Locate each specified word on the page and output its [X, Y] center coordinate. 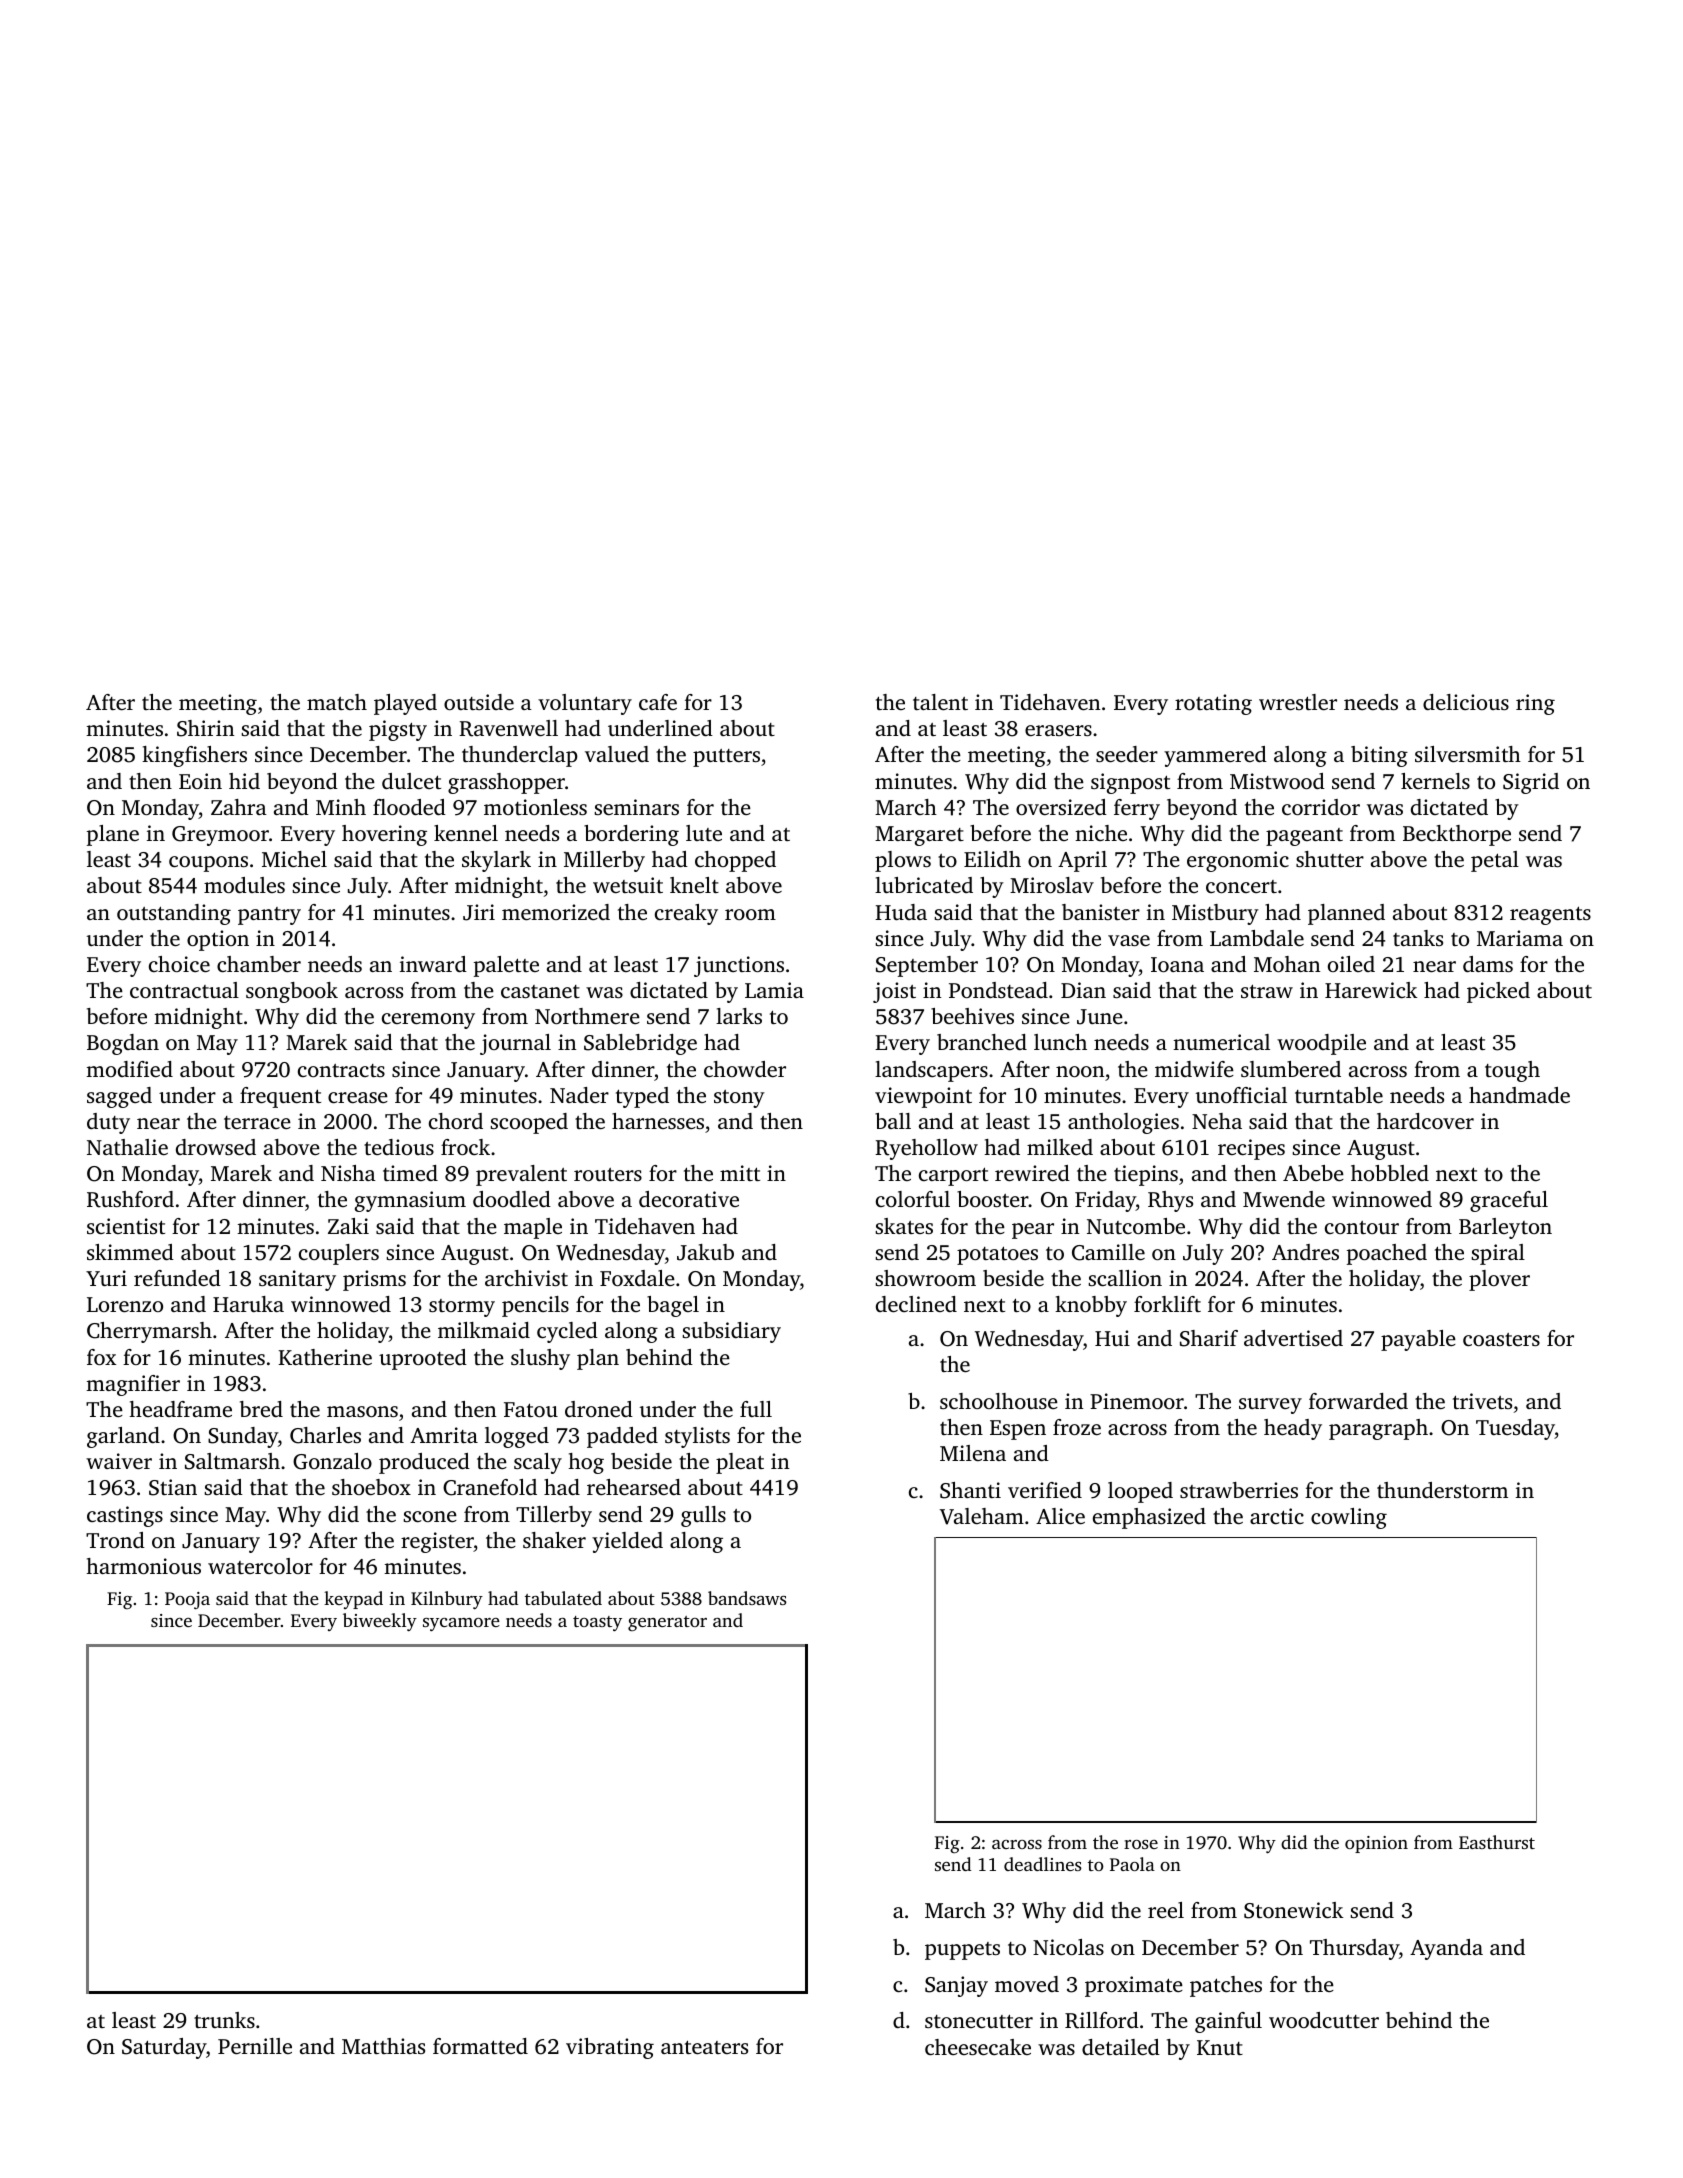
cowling [1349, 1518]
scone [430, 1516]
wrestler [1298, 702]
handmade [1519, 1095]
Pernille [255, 2046]
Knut [1220, 2047]
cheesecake [978, 2047]
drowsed [216, 1147]
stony [739, 1099]
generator [667, 1623]
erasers [1058, 730]
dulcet [411, 781]
